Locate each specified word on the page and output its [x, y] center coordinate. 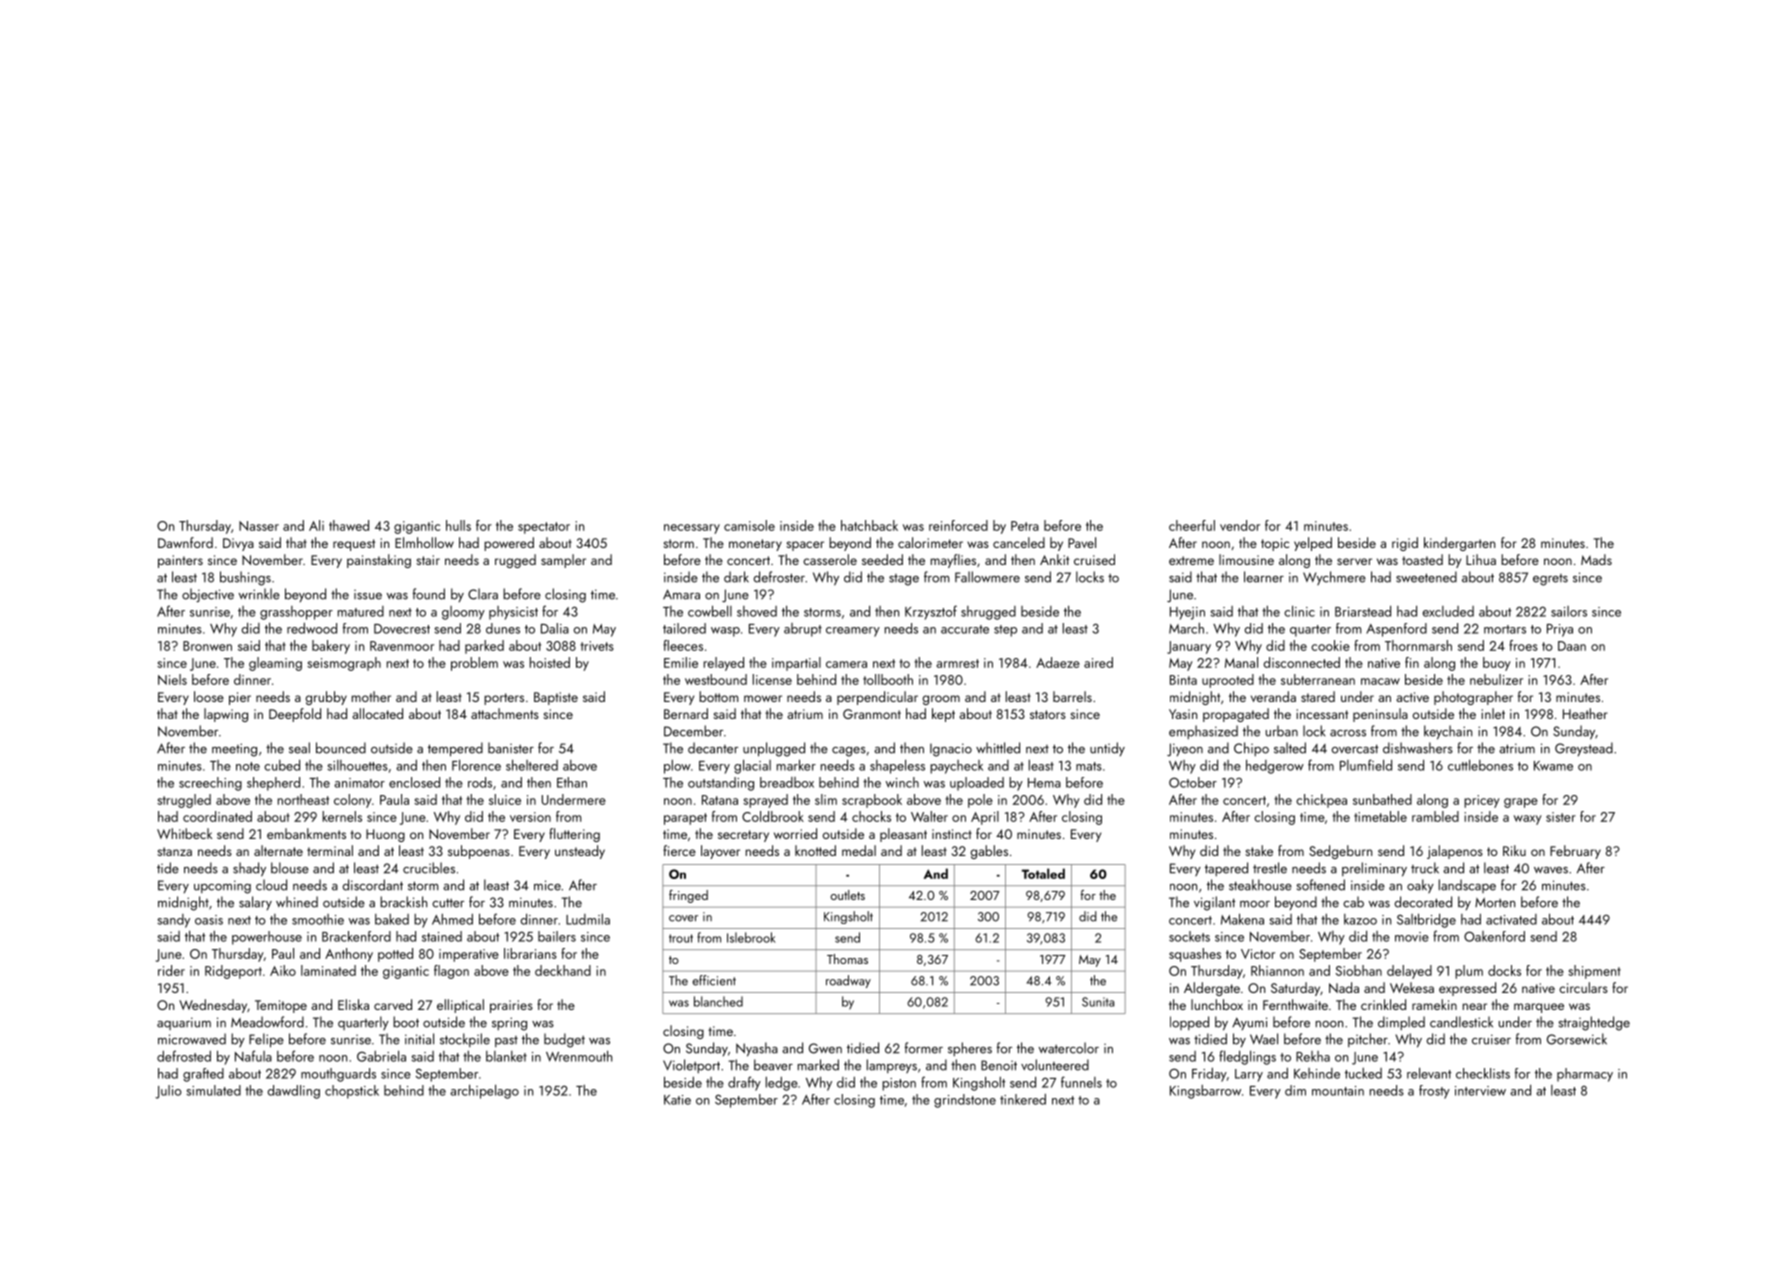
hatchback [869, 525]
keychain [1448, 732]
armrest [957, 663]
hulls [458, 525]
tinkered [1023, 1099]
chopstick [352, 1092]
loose [209, 696]
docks [1504, 970]
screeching [210, 784]
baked [392, 919]
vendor [1240, 525]
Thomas [847, 959]
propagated [1236, 715]
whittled [998, 748]
